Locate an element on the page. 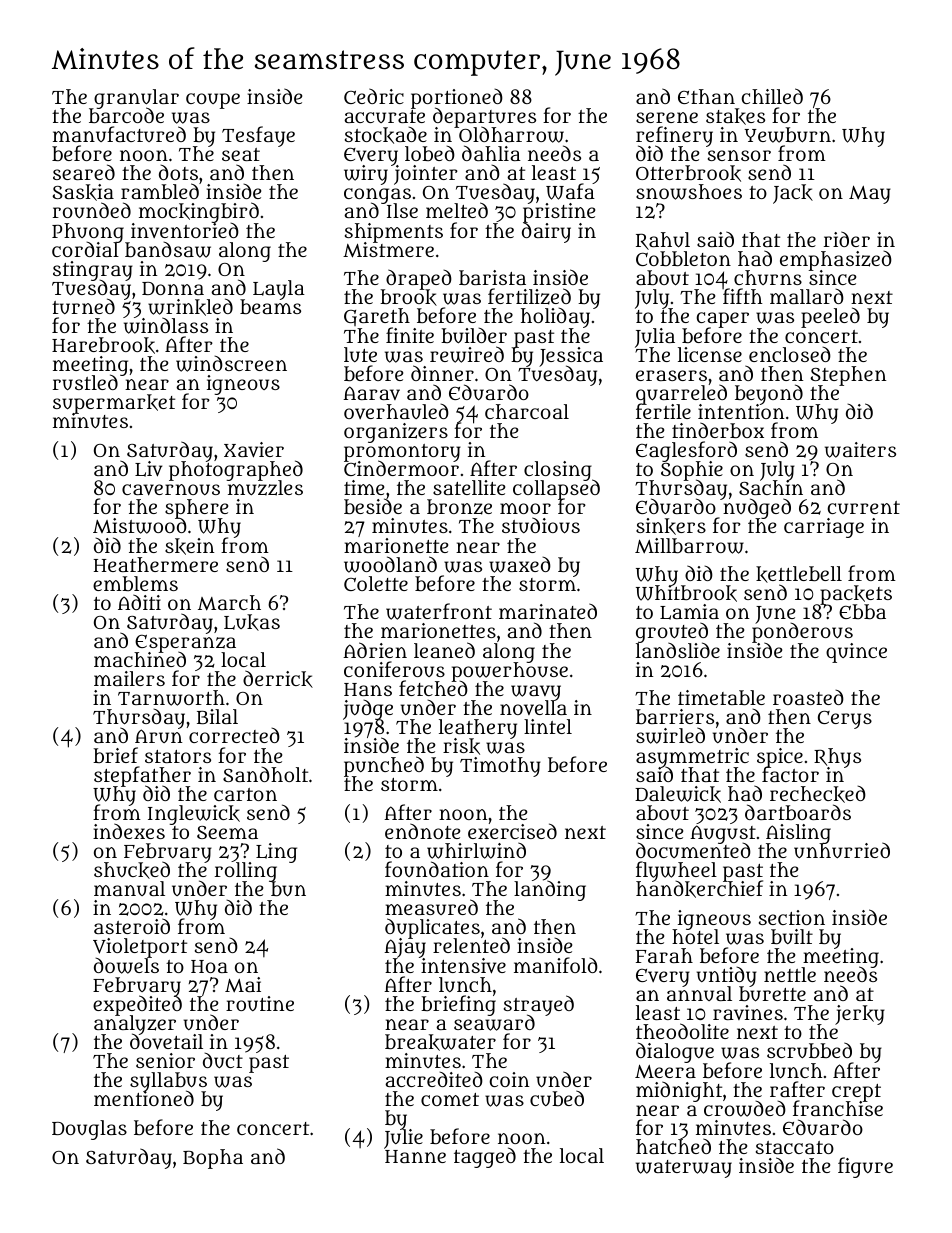  Aditi is located at coordinates (139, 602).
